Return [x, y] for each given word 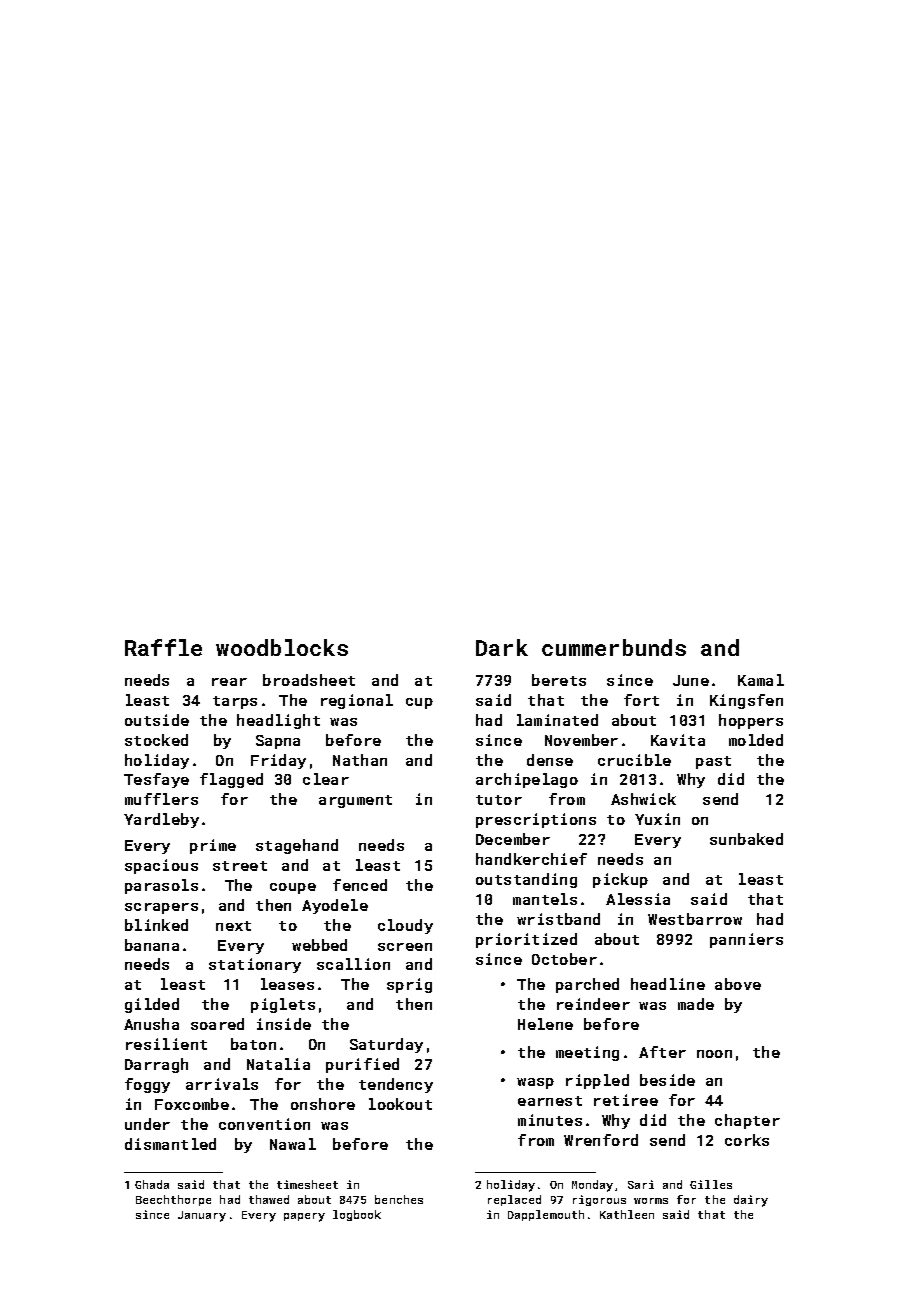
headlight [278, 721]
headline [668, 984]
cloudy [405, 926]
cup [419, 703]
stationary [255, 965]
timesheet [307, 1184]
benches [399, 1199]
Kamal [761, 680]
